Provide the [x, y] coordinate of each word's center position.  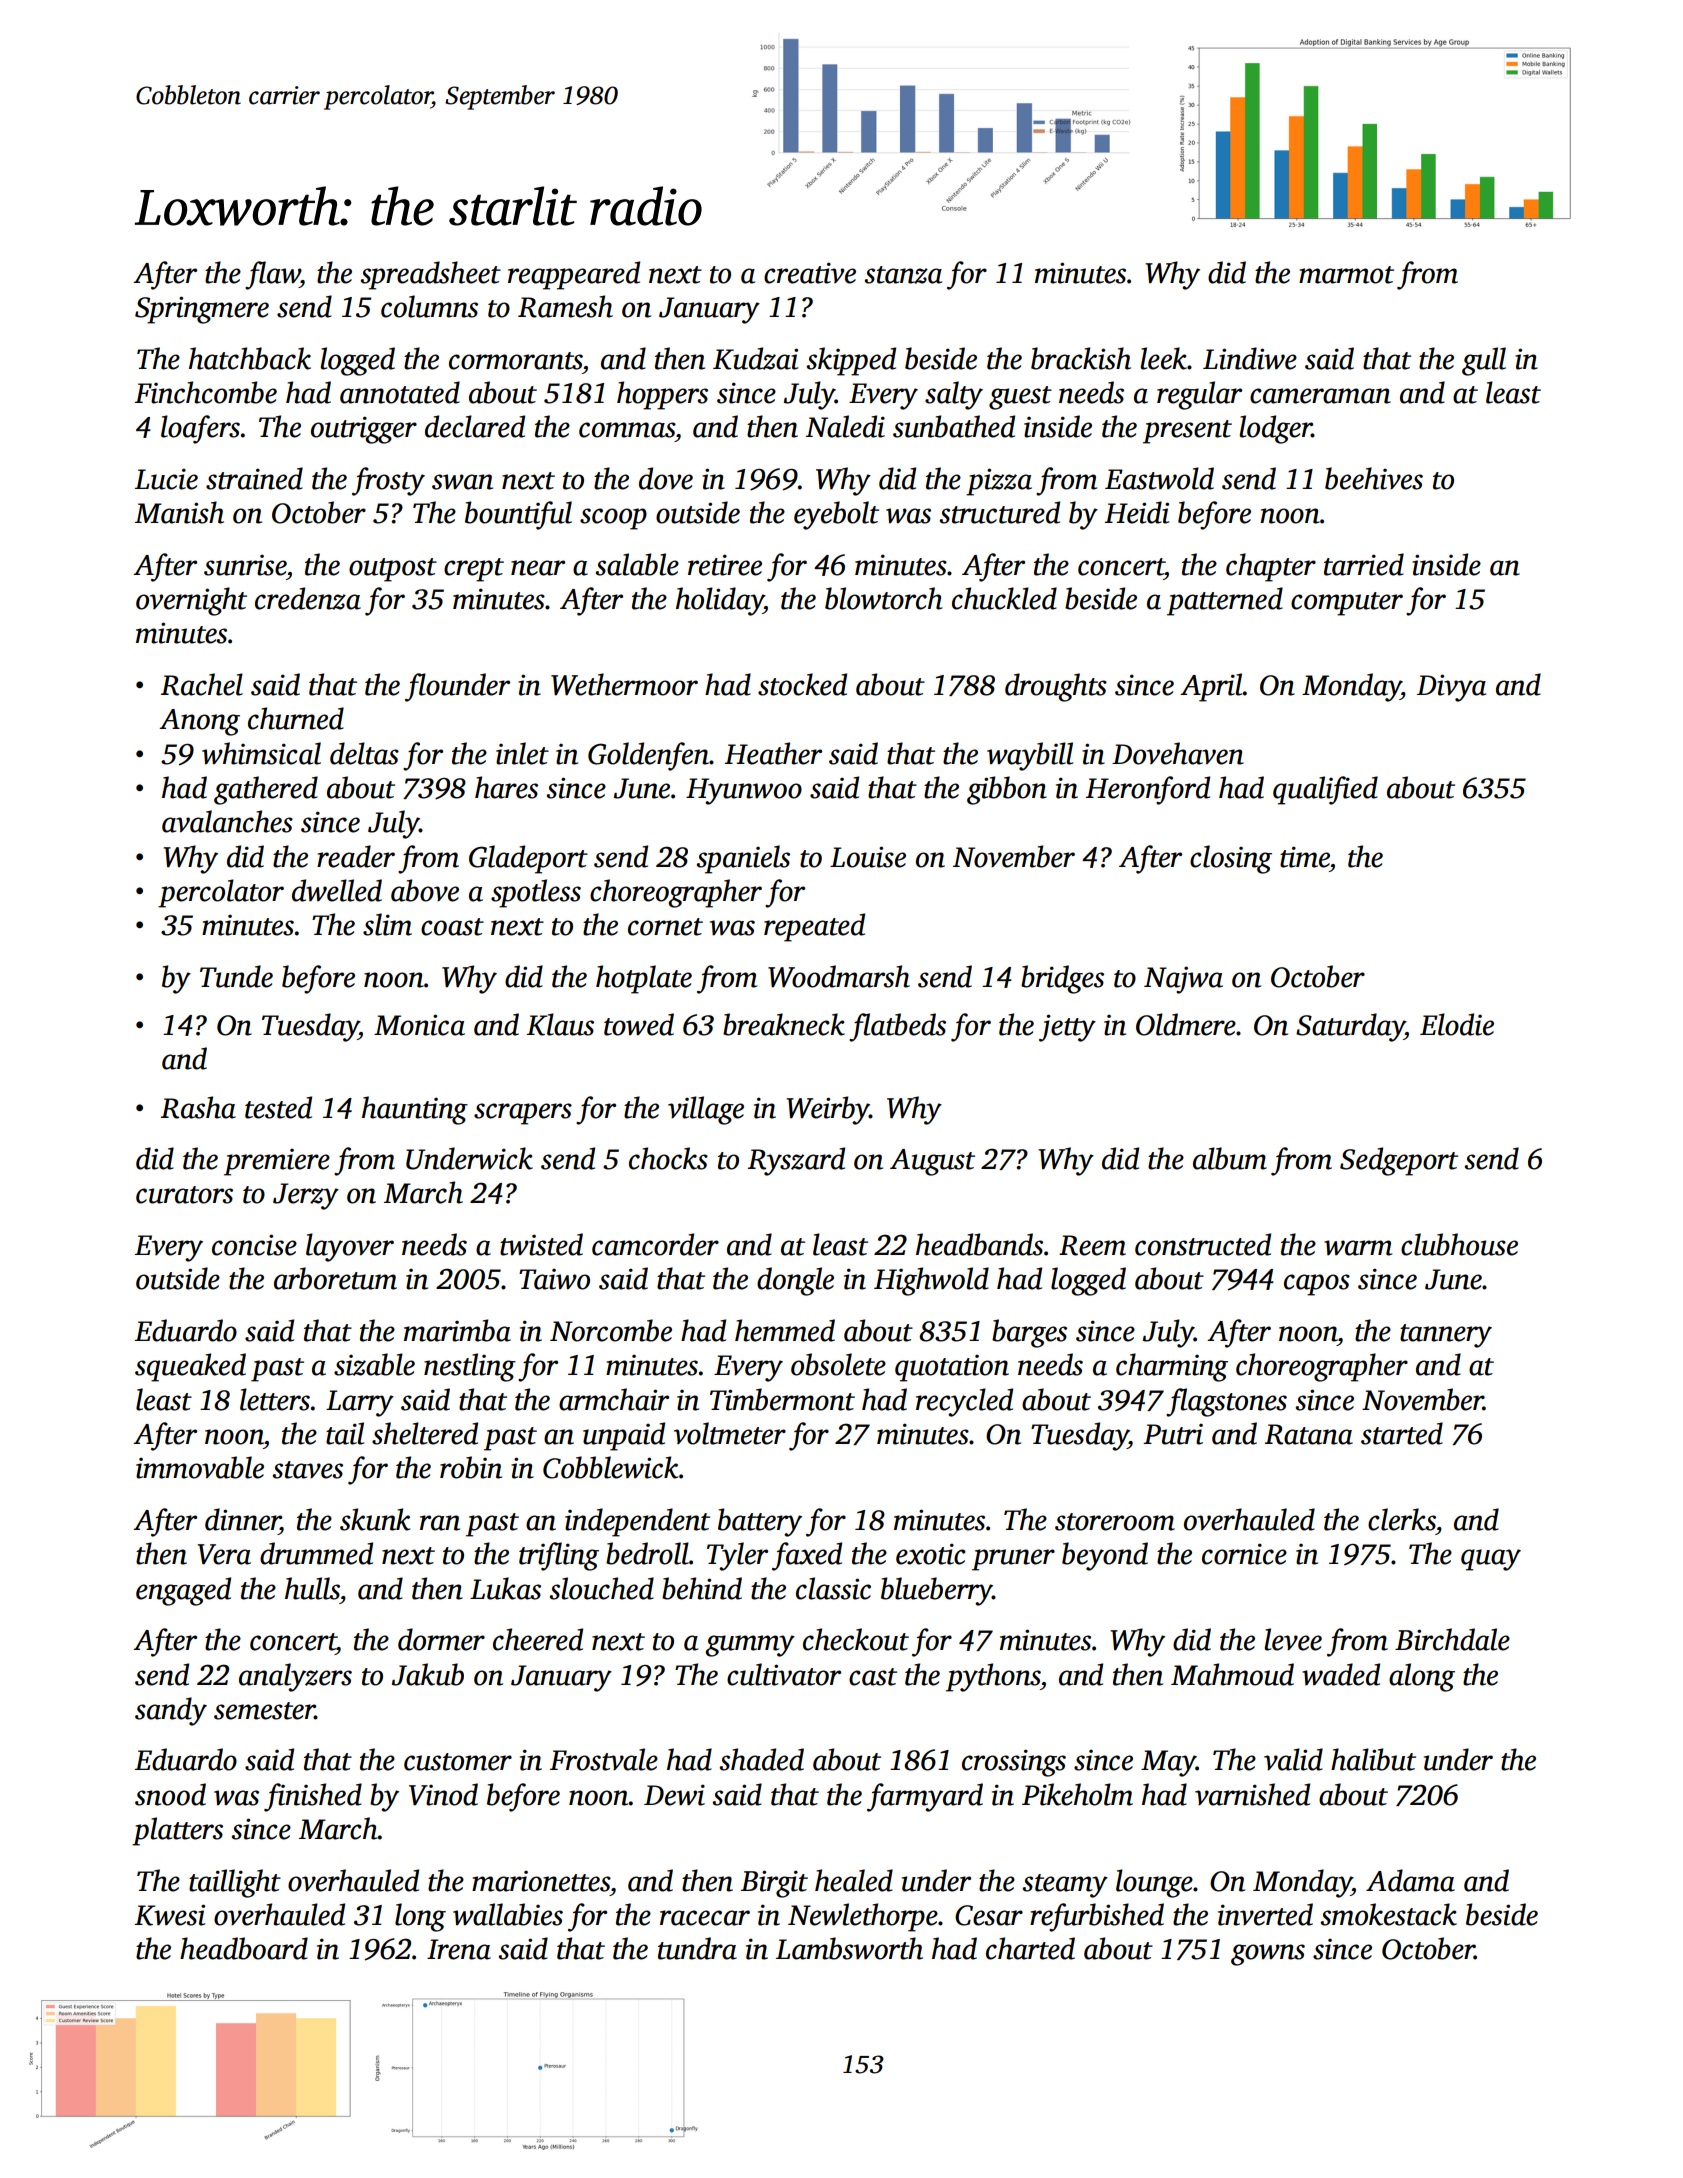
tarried [1364, 564]
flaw [272, 275]
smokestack [1388, 1914]
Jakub [428, 1674]
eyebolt [836, 515]
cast [873, 1677]
